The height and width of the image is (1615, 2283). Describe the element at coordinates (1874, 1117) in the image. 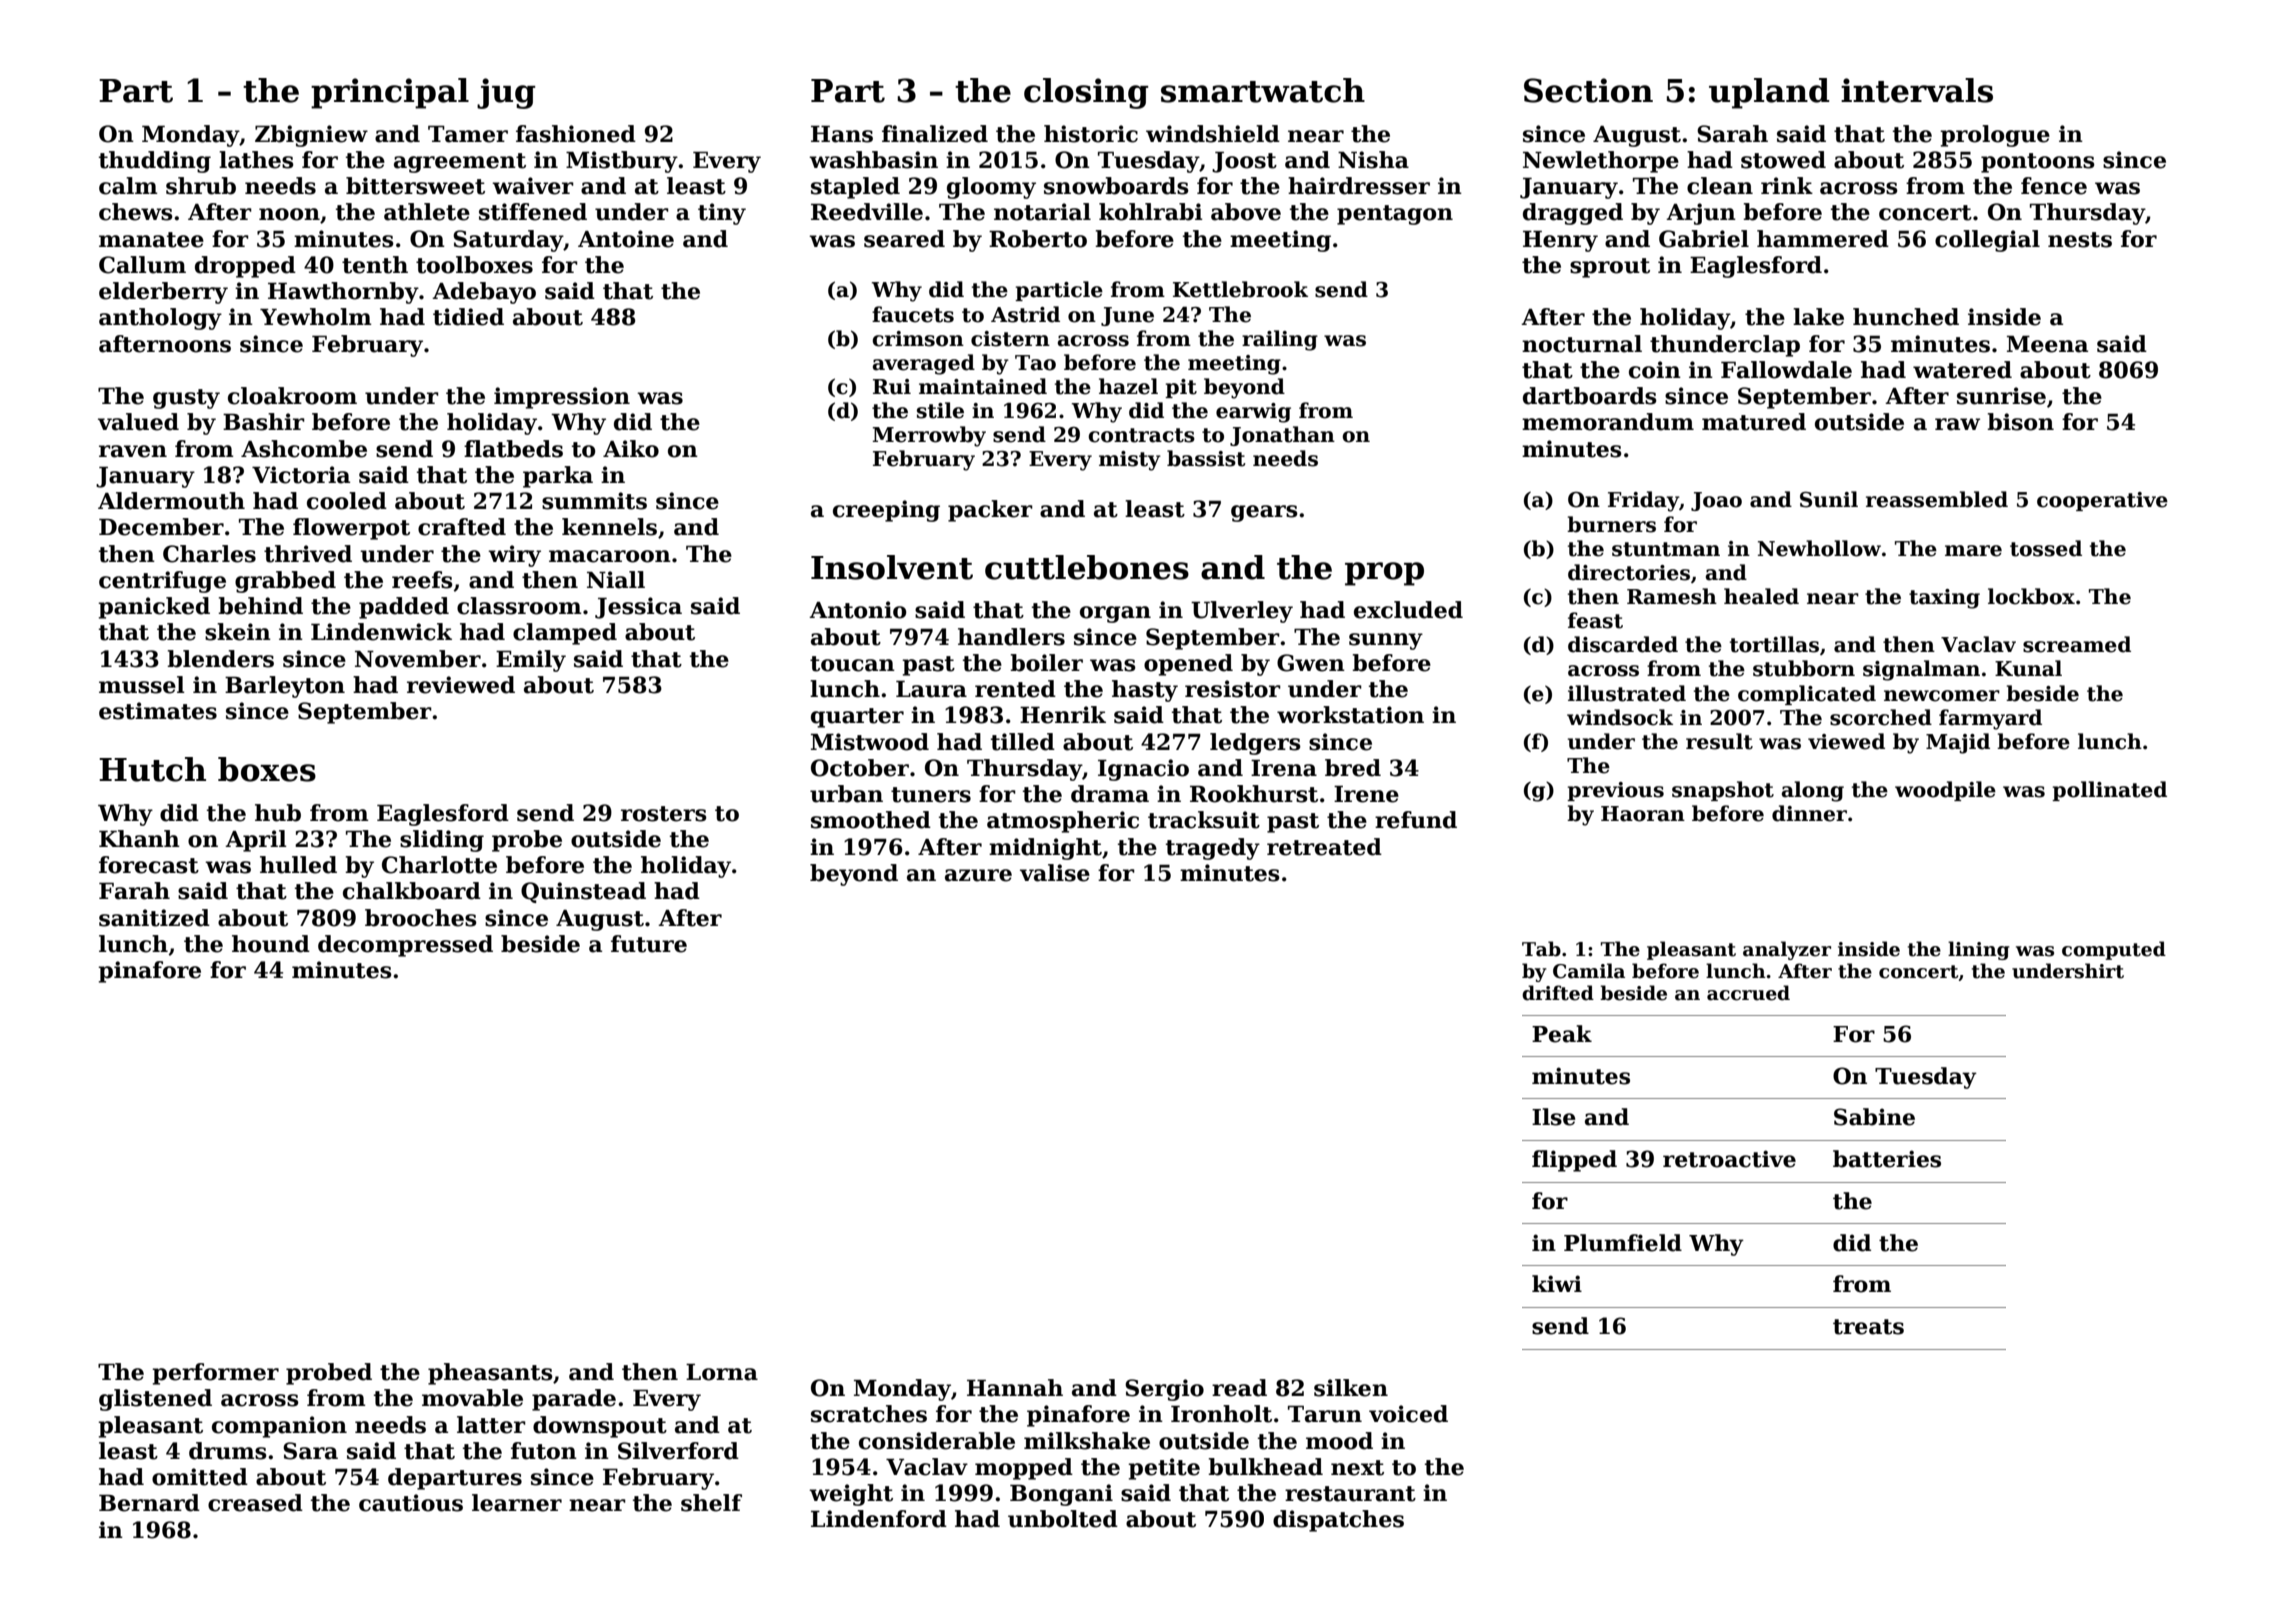

I see `Sabine` at that location.
